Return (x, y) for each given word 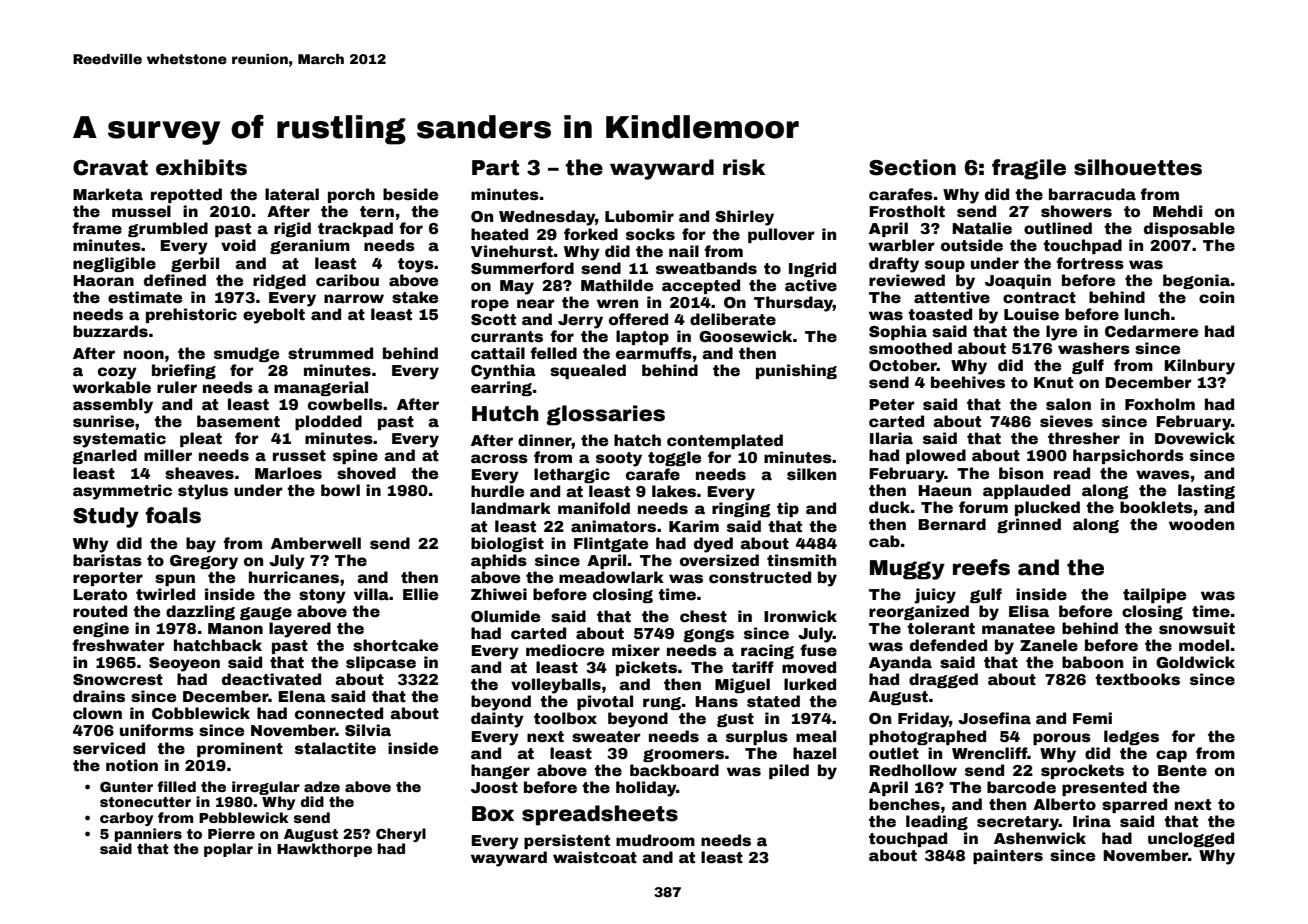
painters (1008, 856)
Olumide (505, 616)
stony (322, 596)
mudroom (655, 840)
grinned (1029, 525)
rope (490, 305)
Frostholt (907, 211)
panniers (148, 835)
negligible (114, 264)
